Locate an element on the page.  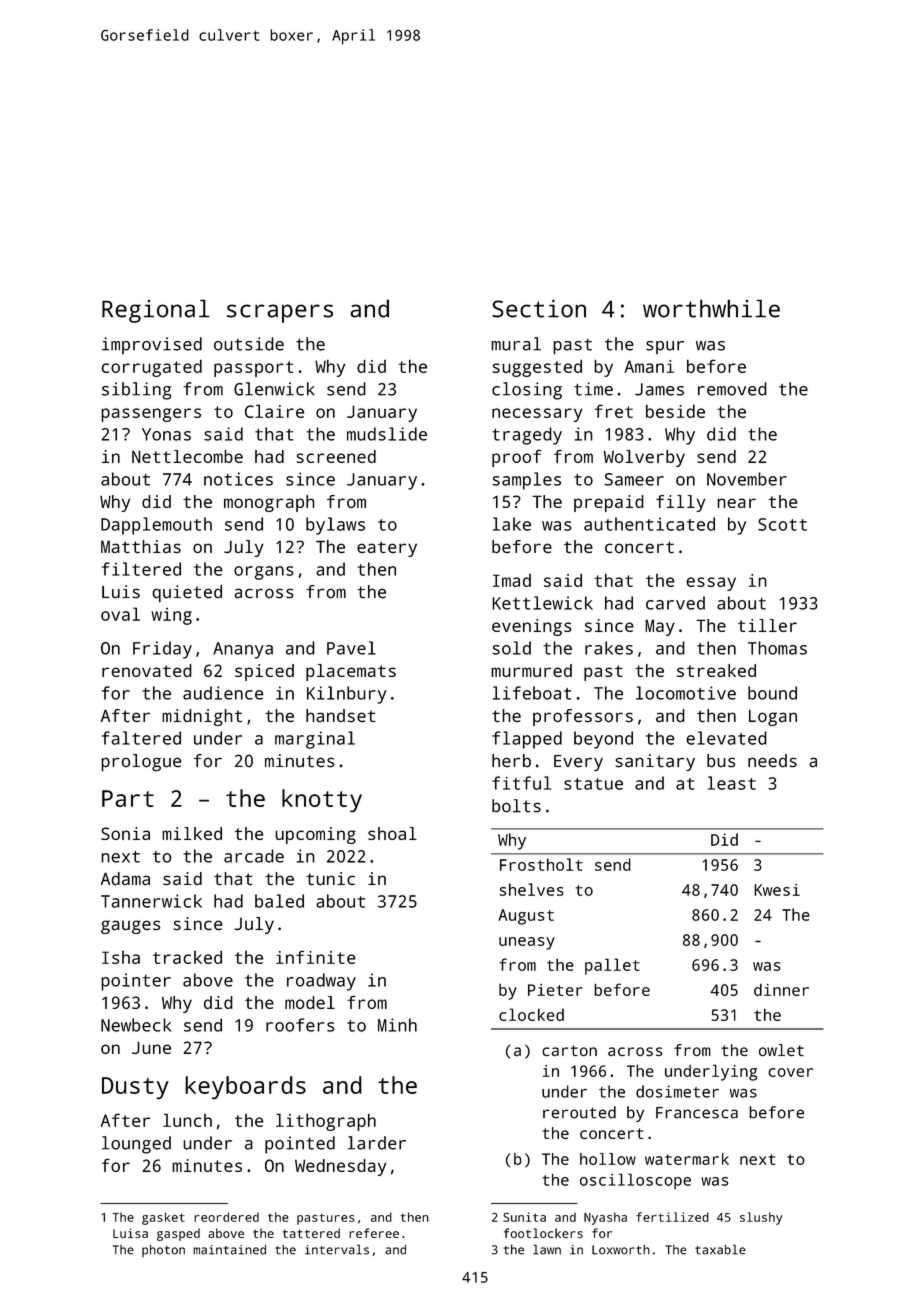
filly is located at coordinates (680, 503).
